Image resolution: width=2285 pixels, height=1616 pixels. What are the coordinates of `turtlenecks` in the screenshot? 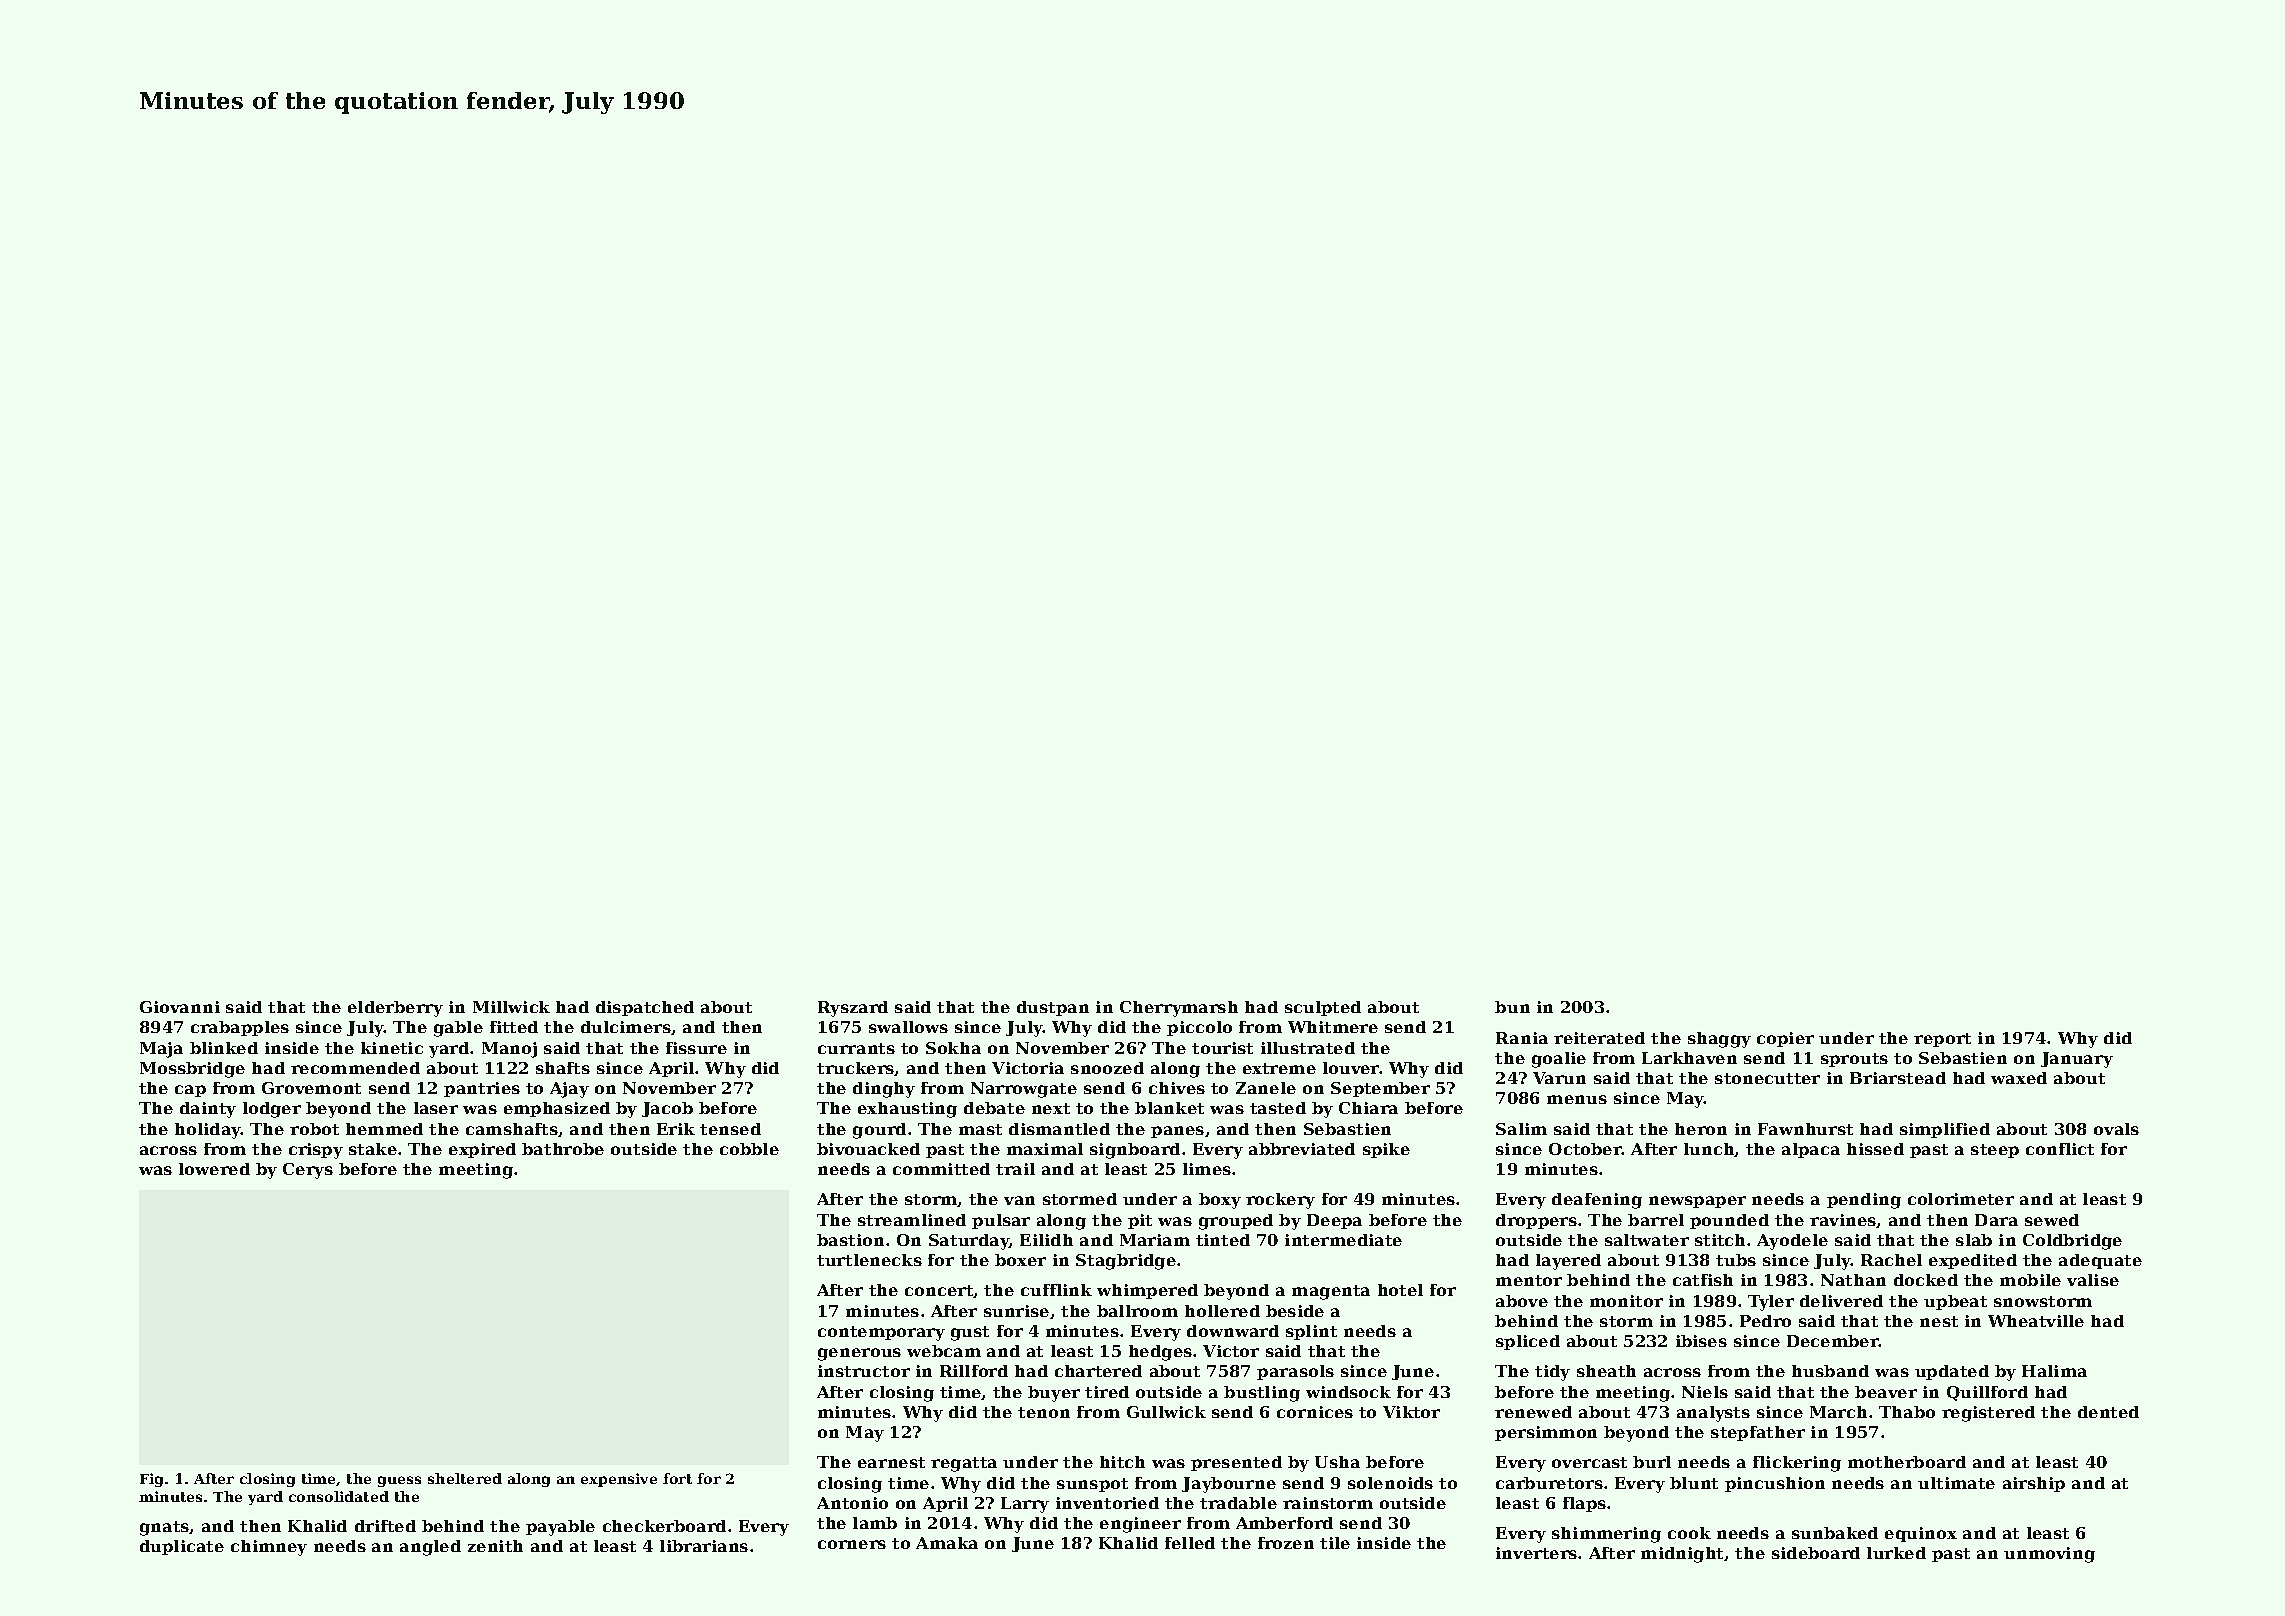 It's located at (869, 1260).
